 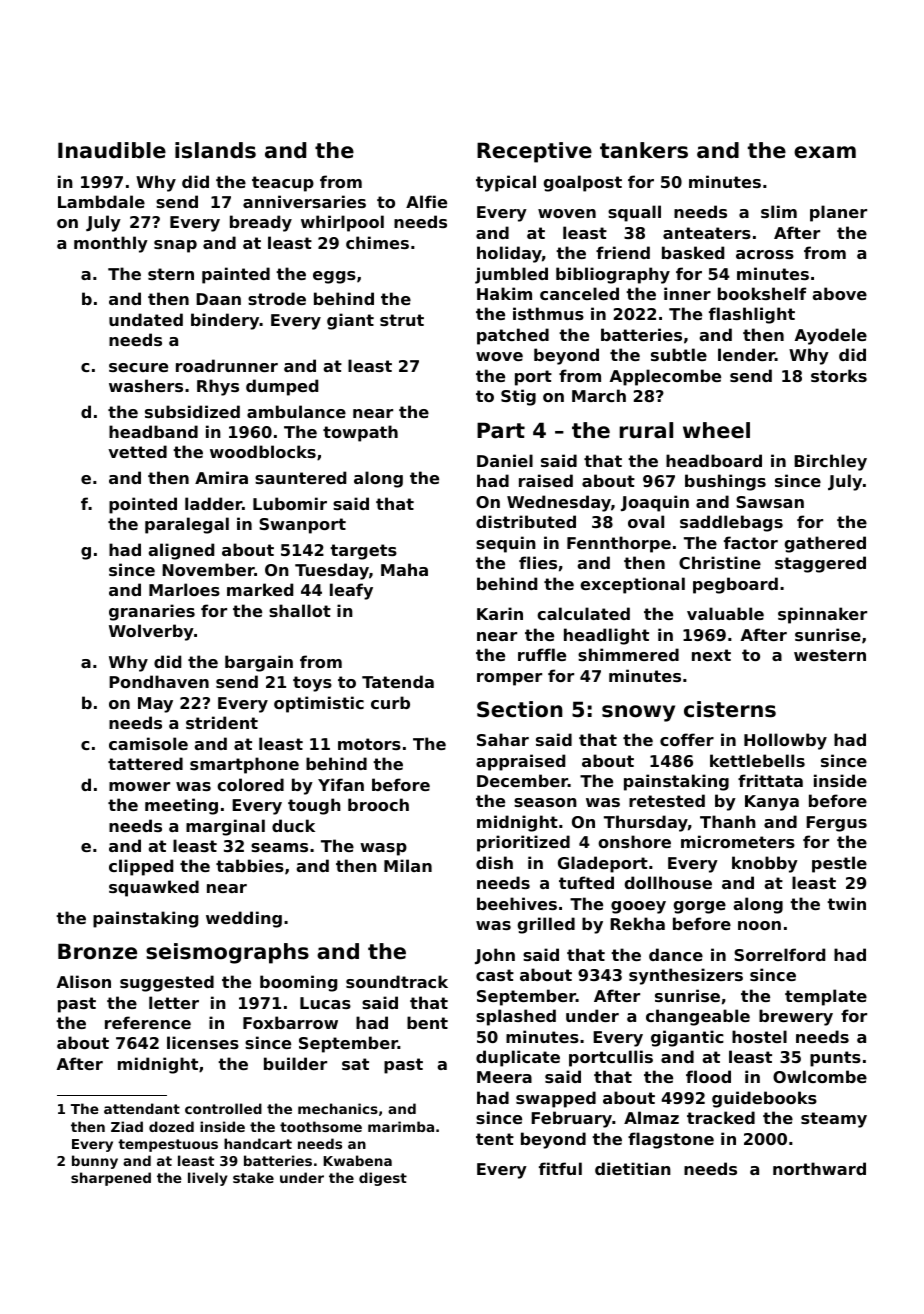 I want to click on factor, so click(x=751, y=542).
